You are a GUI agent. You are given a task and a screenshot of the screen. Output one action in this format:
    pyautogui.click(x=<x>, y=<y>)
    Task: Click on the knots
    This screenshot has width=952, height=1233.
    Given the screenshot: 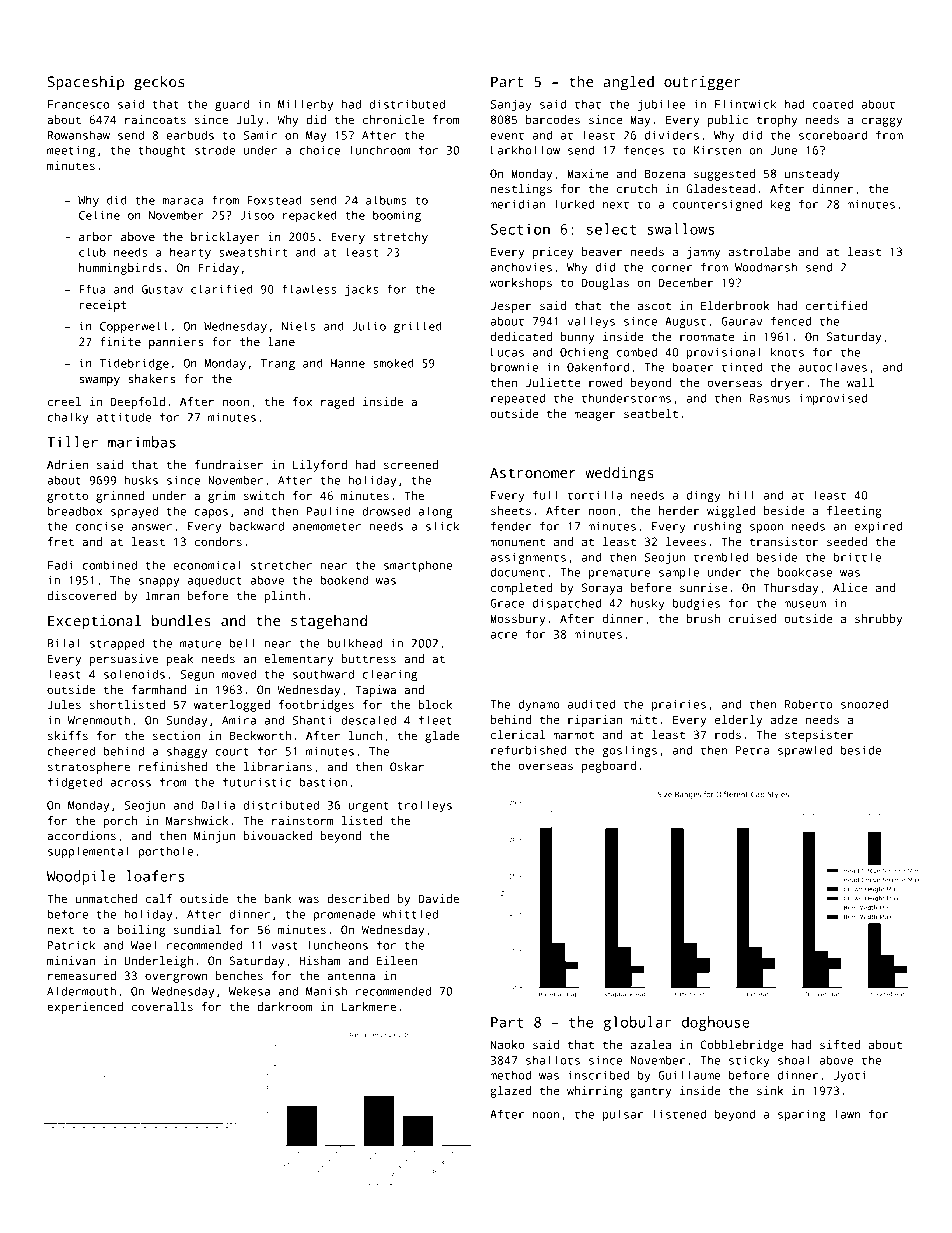 What is the action you would take?
    pyautogui.click(x=787, y=352)
